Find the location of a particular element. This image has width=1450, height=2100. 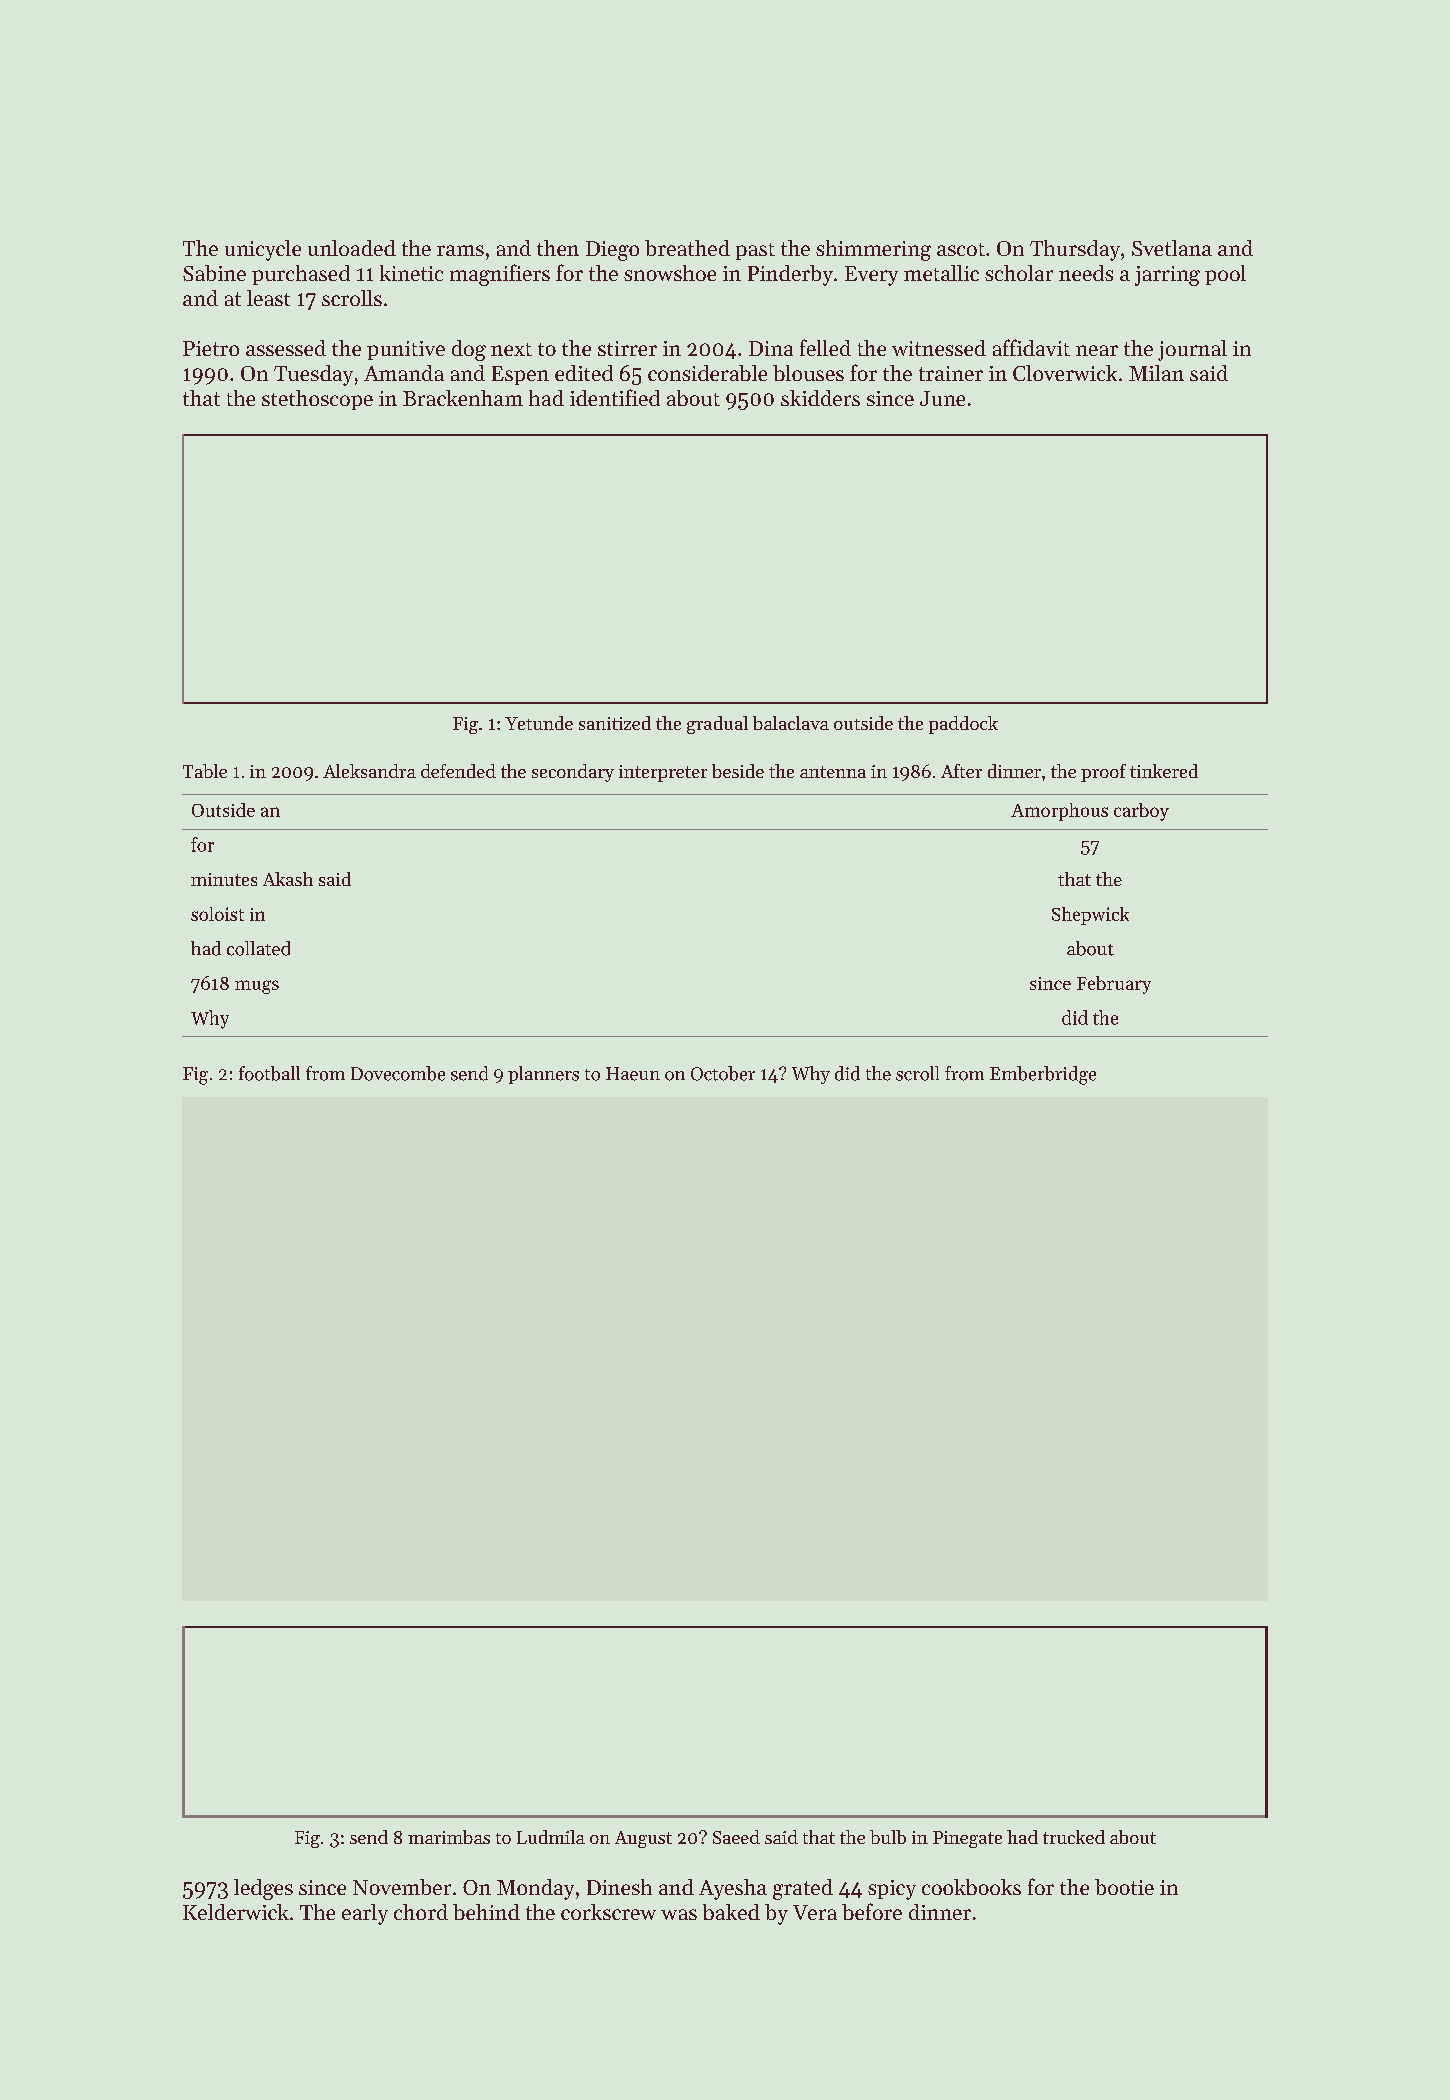

ascot is located at coordinates (961, 249).
